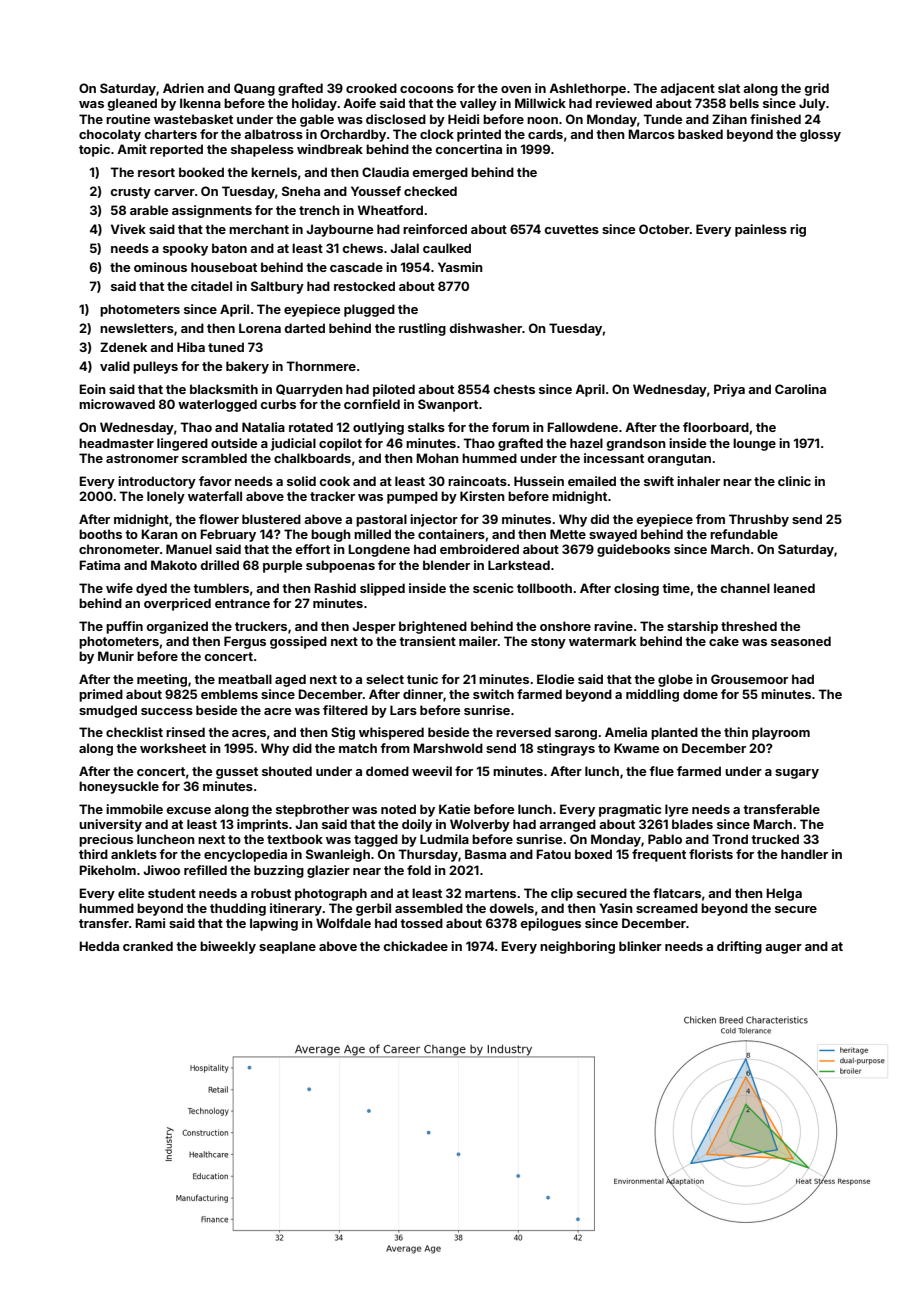 The image size is (924, 1308). I want to click on puffin, so click(124, 627).
